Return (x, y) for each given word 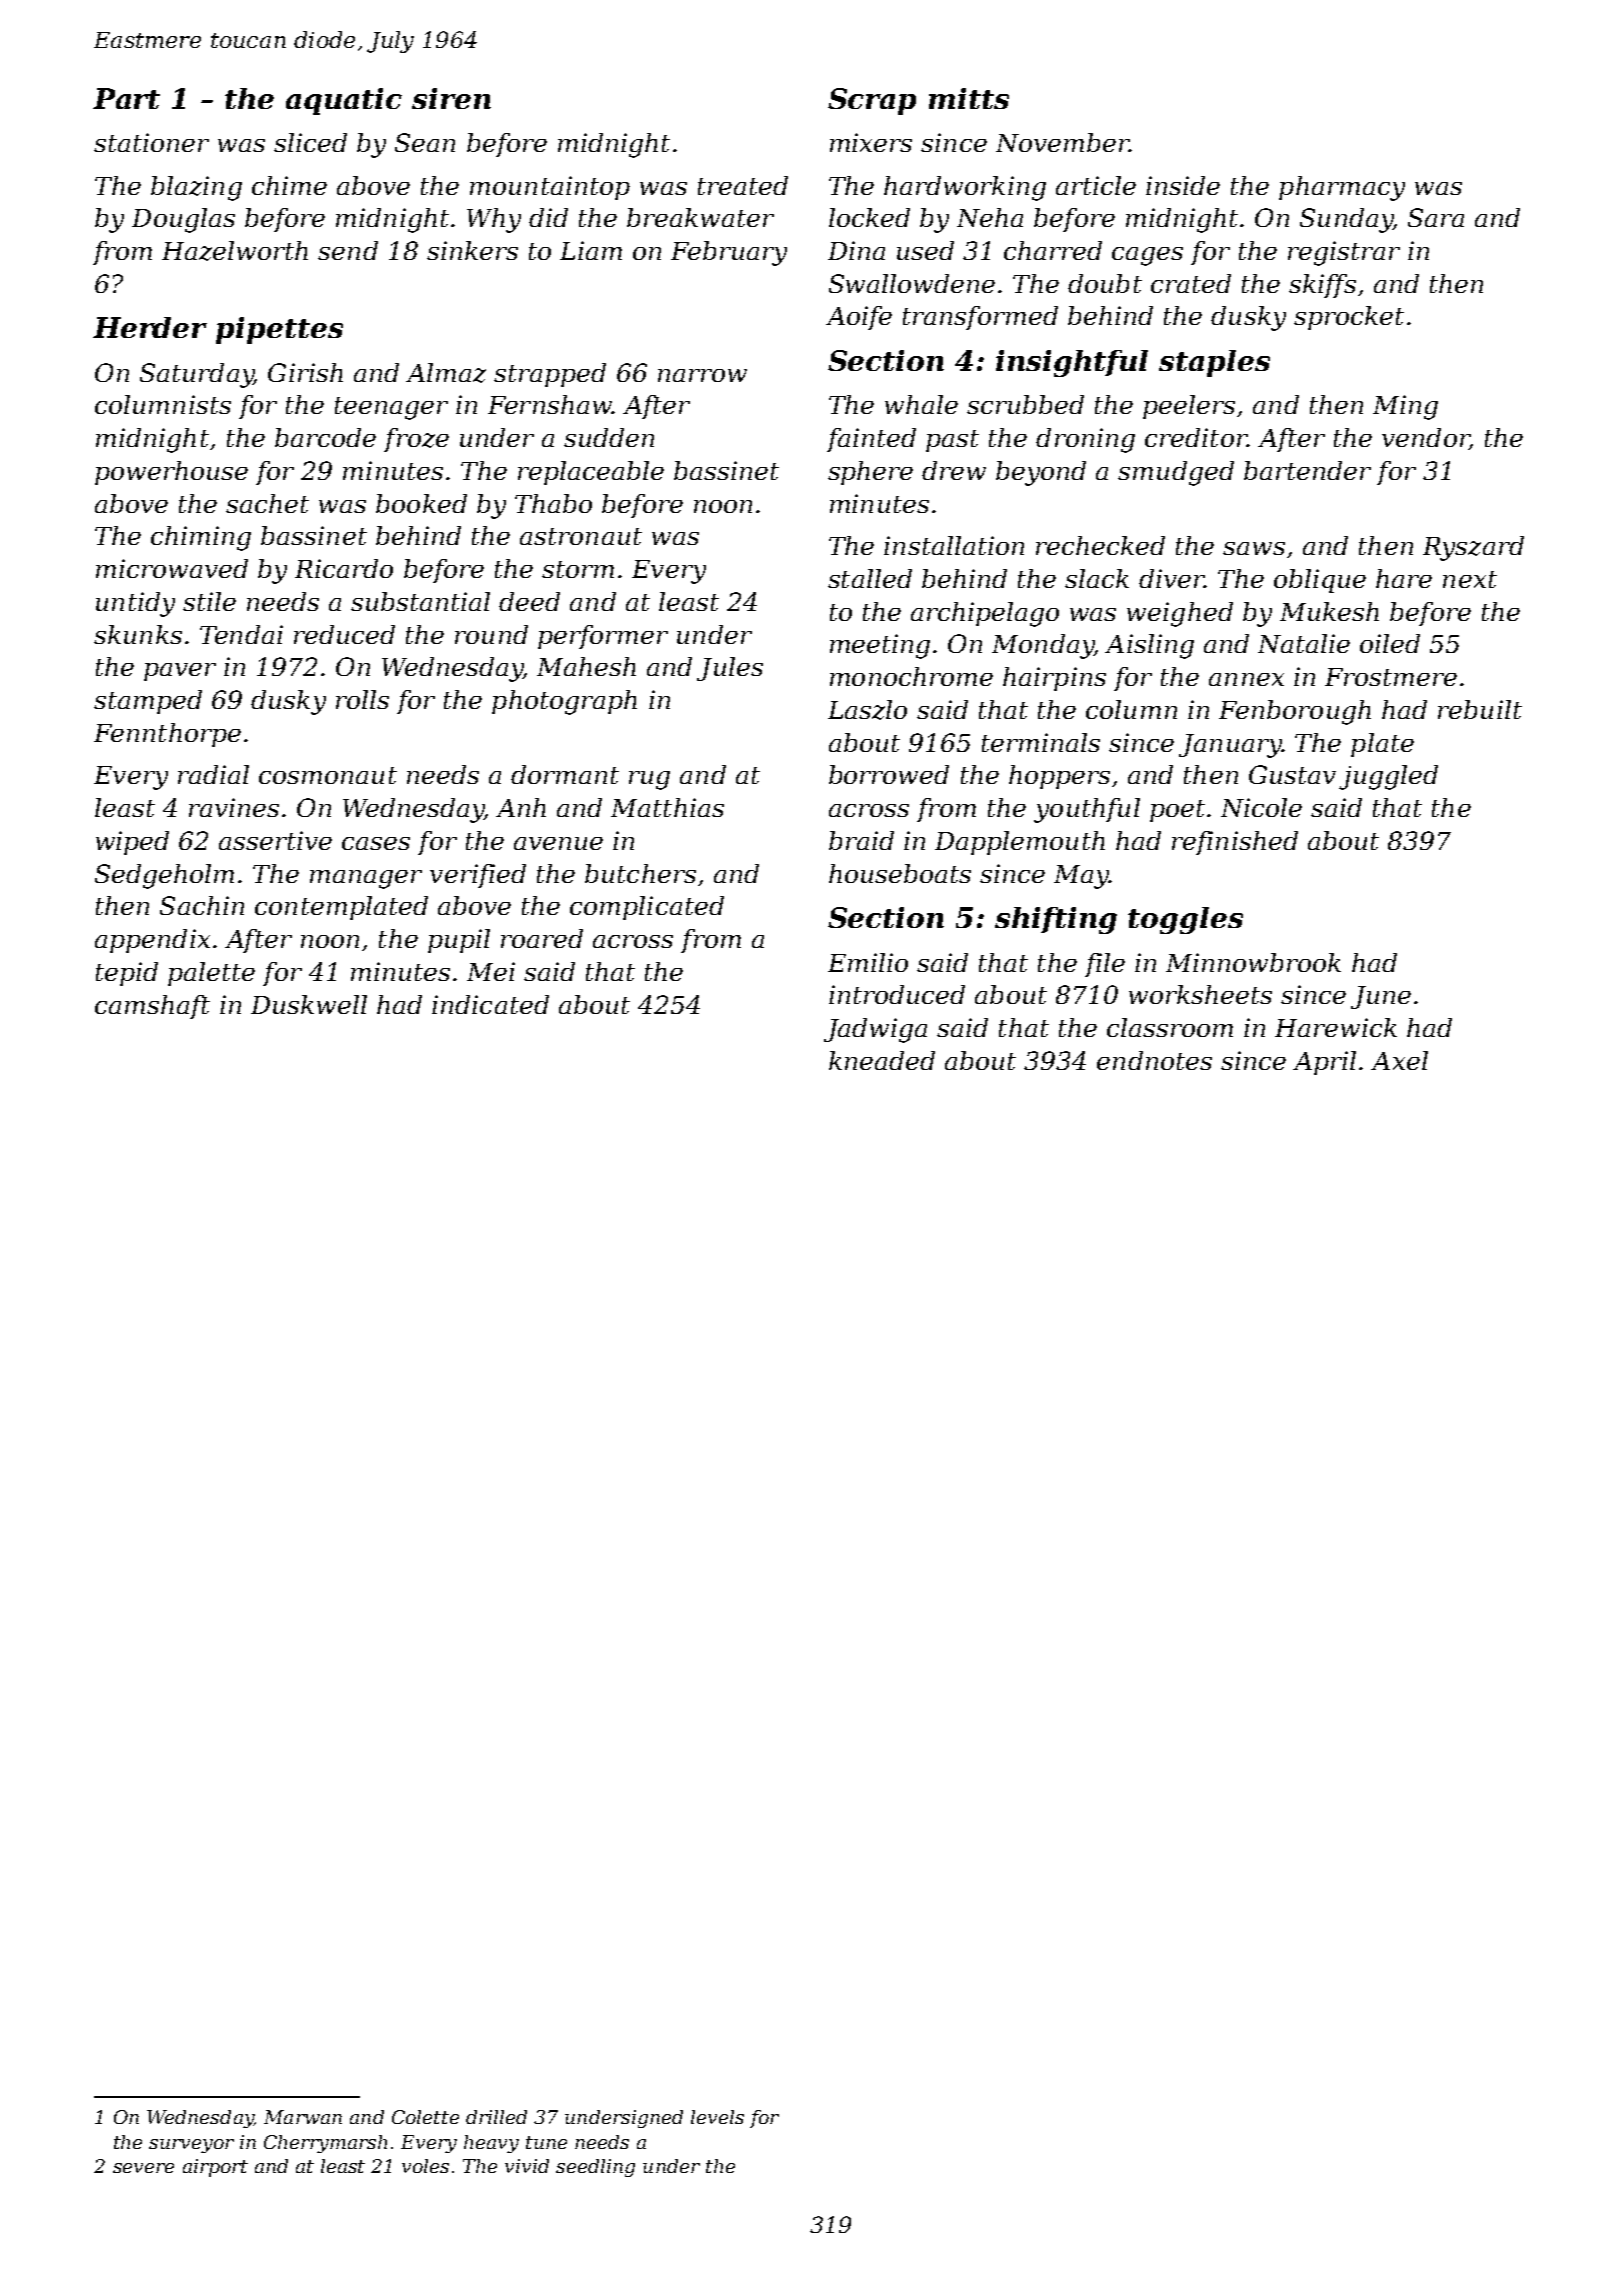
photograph (564, 702)
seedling (595, 2168)
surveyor (191, 2146)
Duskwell (309, 1004)
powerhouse (171, 473)
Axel (1399, 1060)
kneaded (882, 1060)
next (1470, 579)
